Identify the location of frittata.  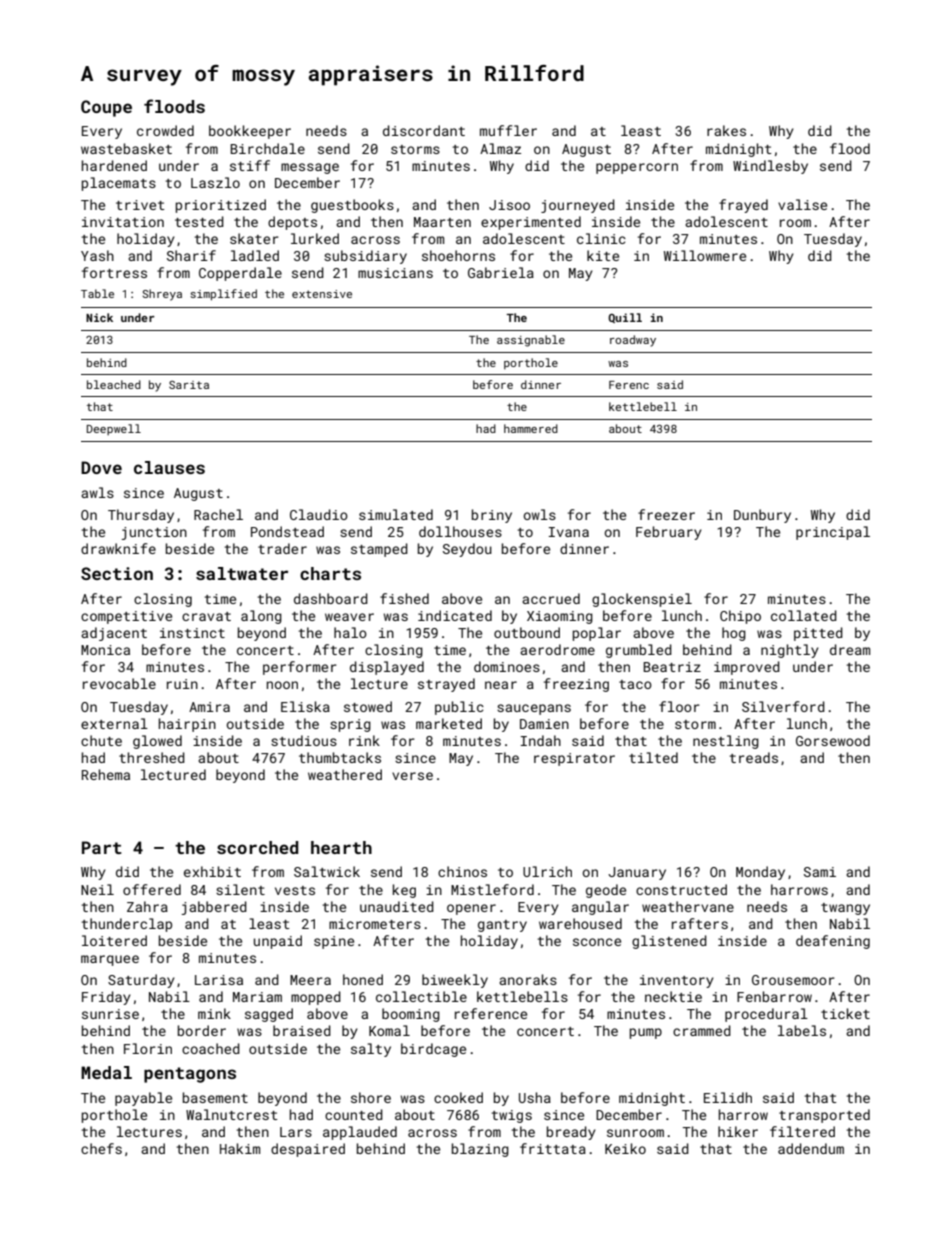
(553, 1148).
